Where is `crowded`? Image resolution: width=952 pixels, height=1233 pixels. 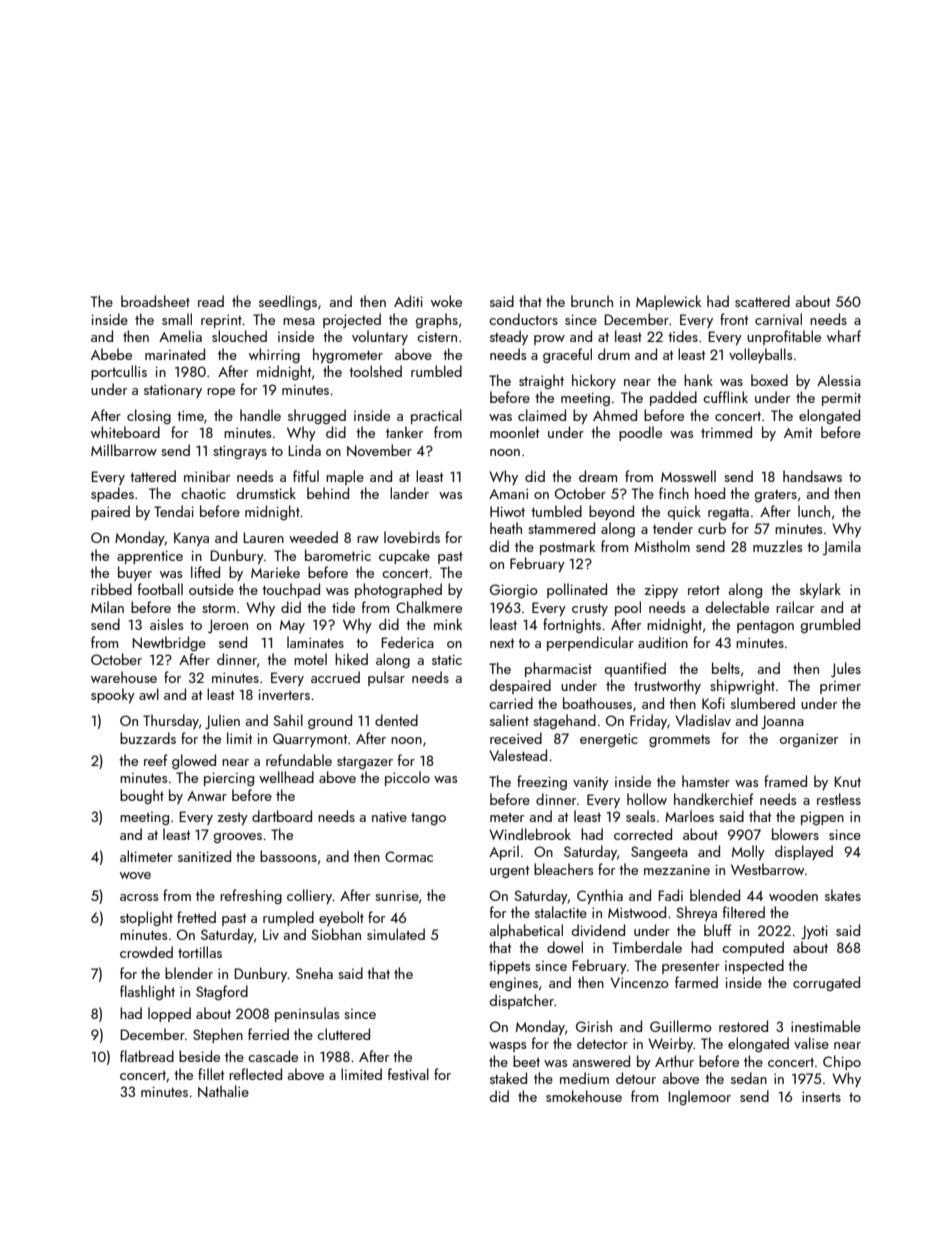
crowded is located at coordinates (146, 952).
